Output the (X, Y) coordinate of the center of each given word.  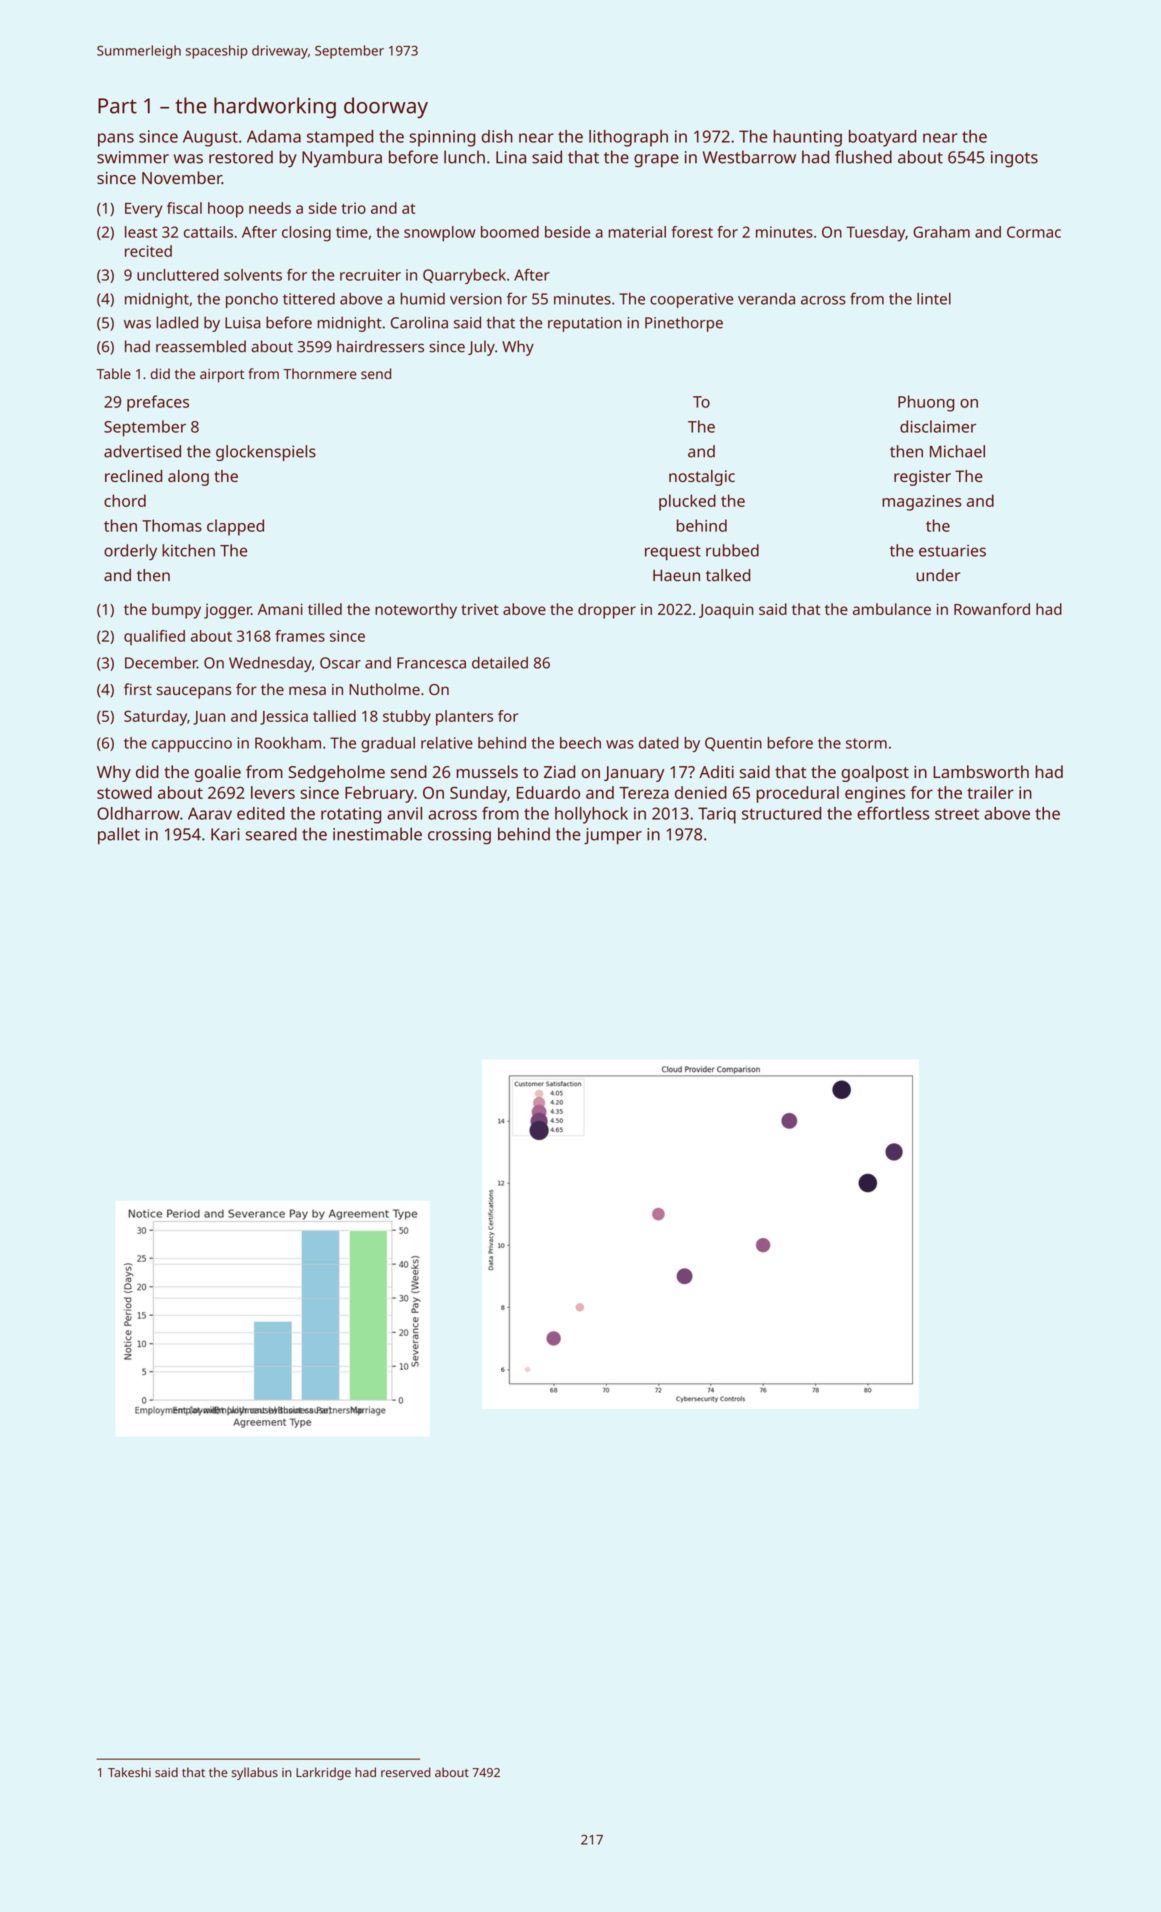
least (141, 232)
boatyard (882, 138)
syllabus (255, 1773)
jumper (613, 836)
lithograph (628, 138)
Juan (209, 718)
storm (866, 743)
